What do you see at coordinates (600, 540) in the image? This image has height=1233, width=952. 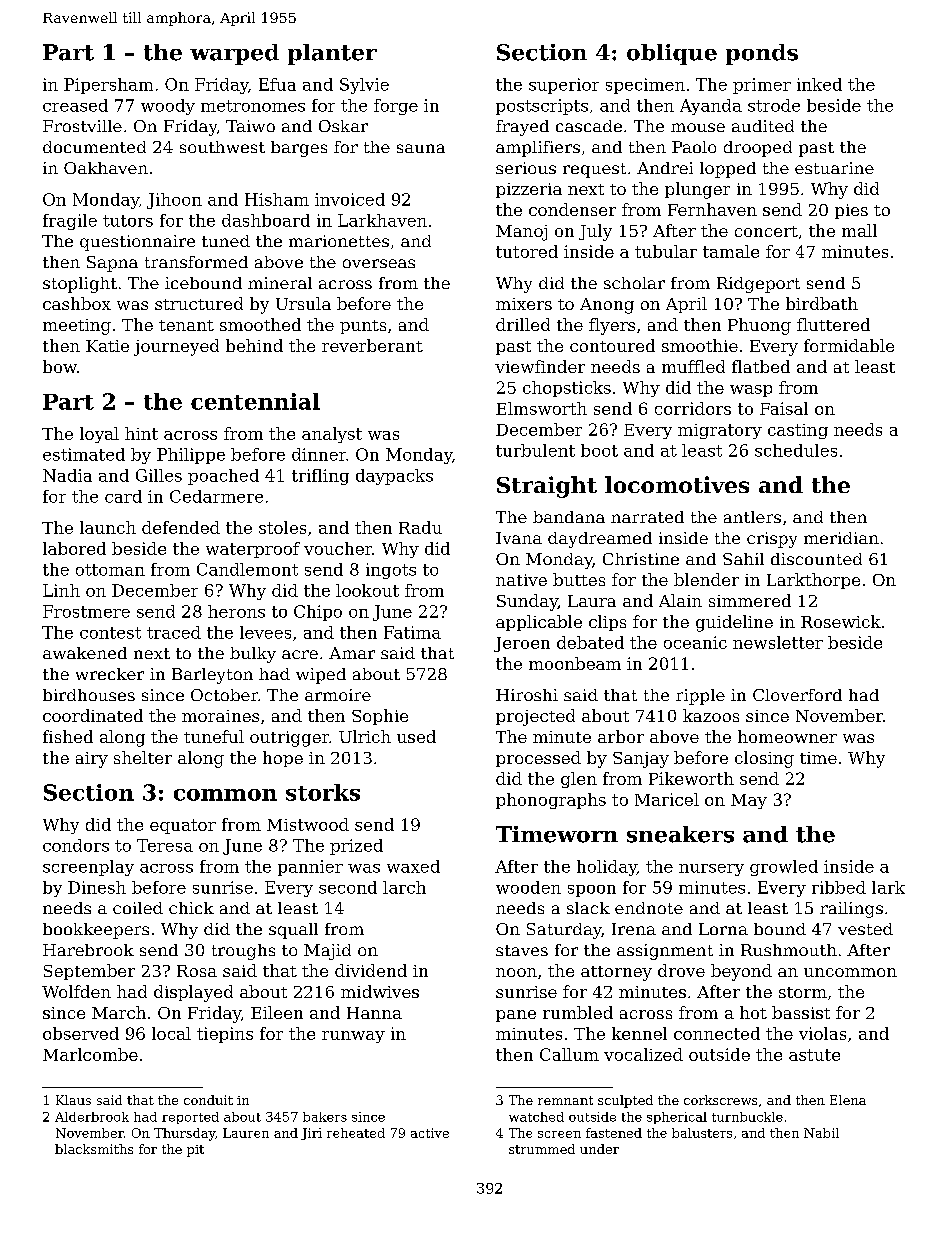 I see `daydreamed` at bounding box center [600, 540].
